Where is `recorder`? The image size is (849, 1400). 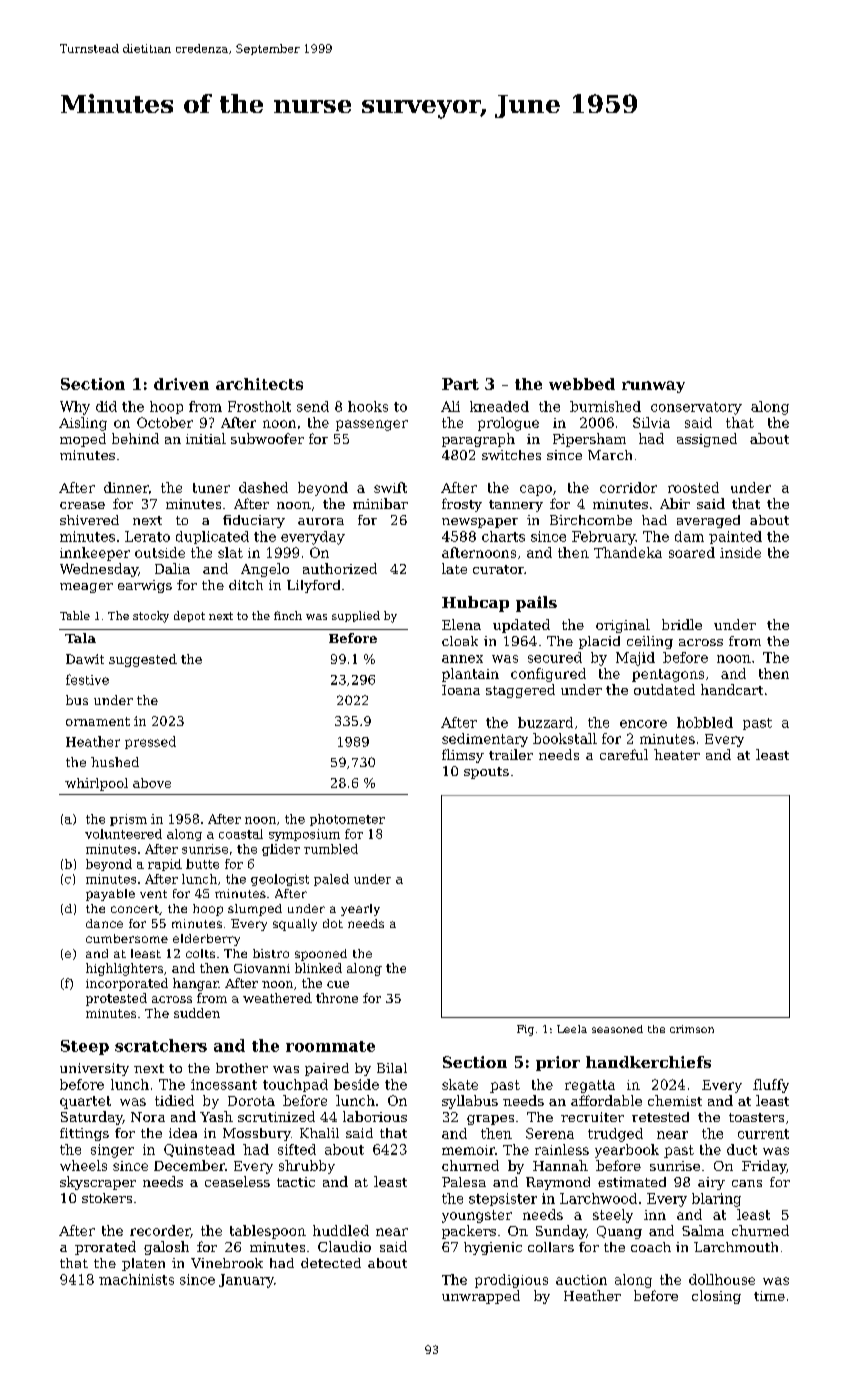 recorder is located at coordinates (160, 1231).
